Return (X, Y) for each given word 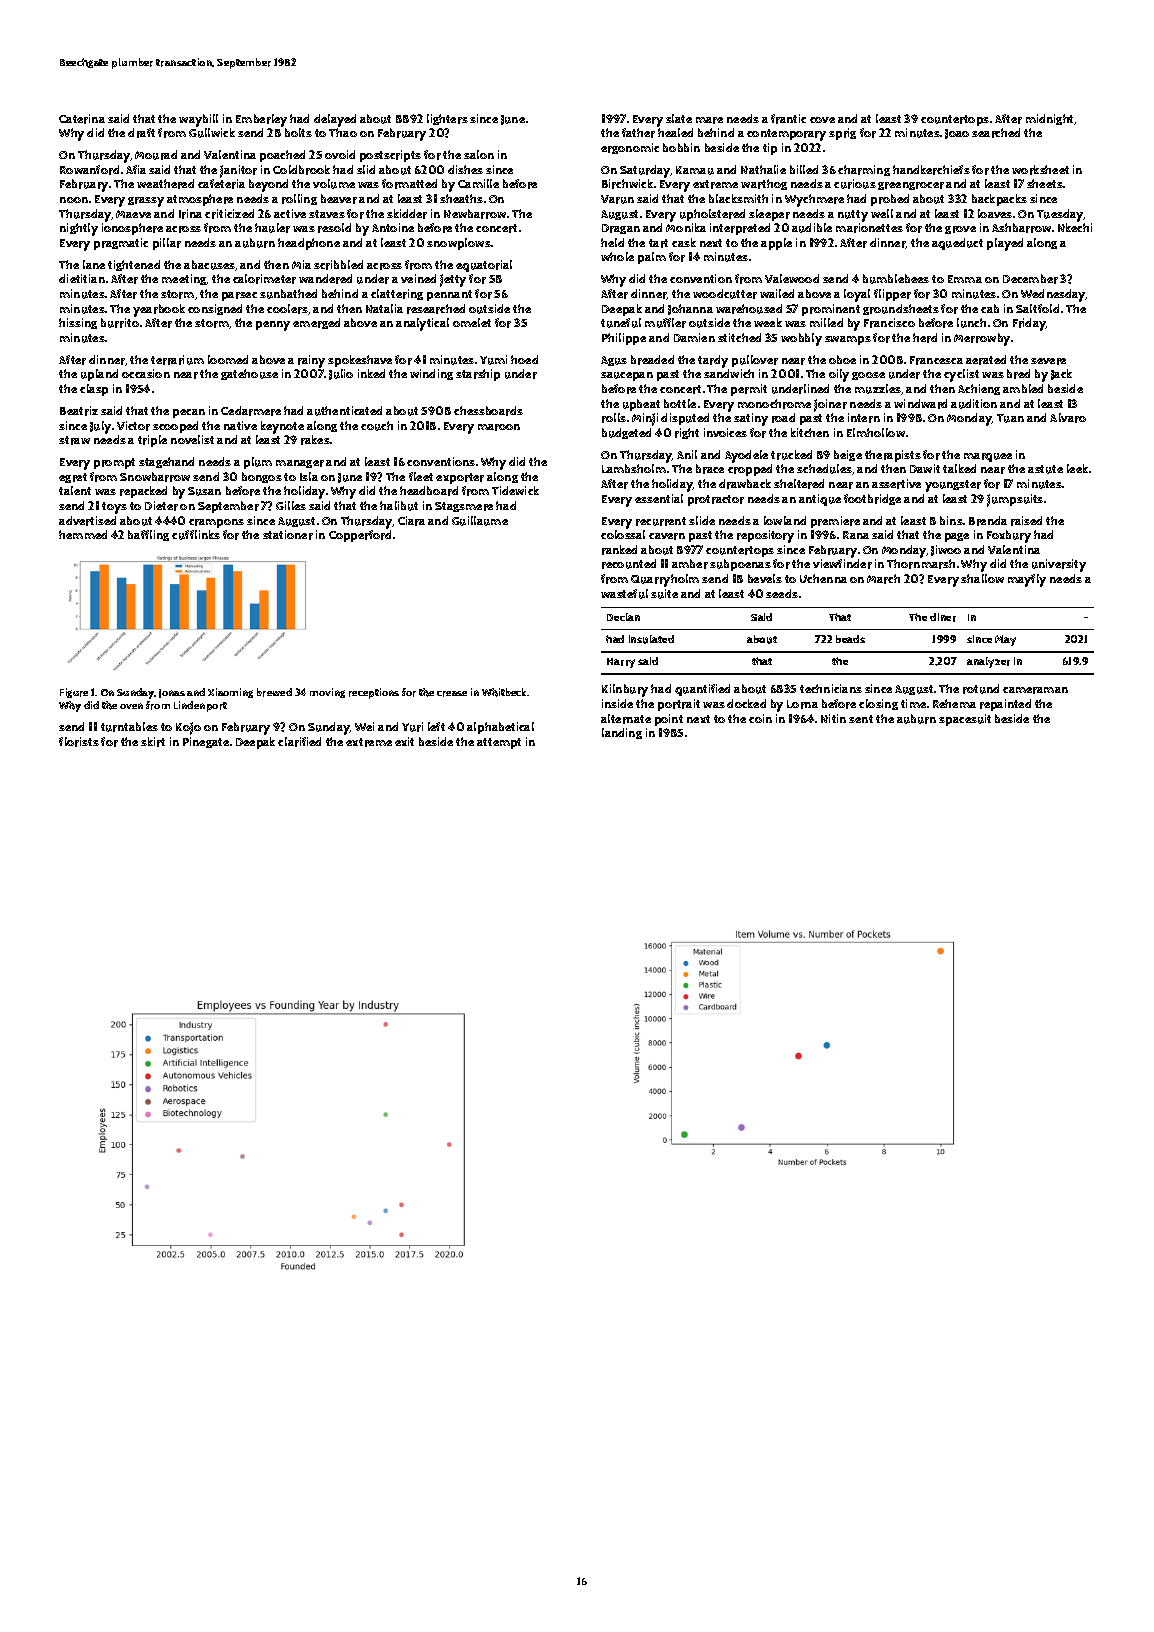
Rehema (954, 703)
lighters (447, 119)
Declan (623, 617)
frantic (788, 119)
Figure (74, 693)
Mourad (156, 155)
